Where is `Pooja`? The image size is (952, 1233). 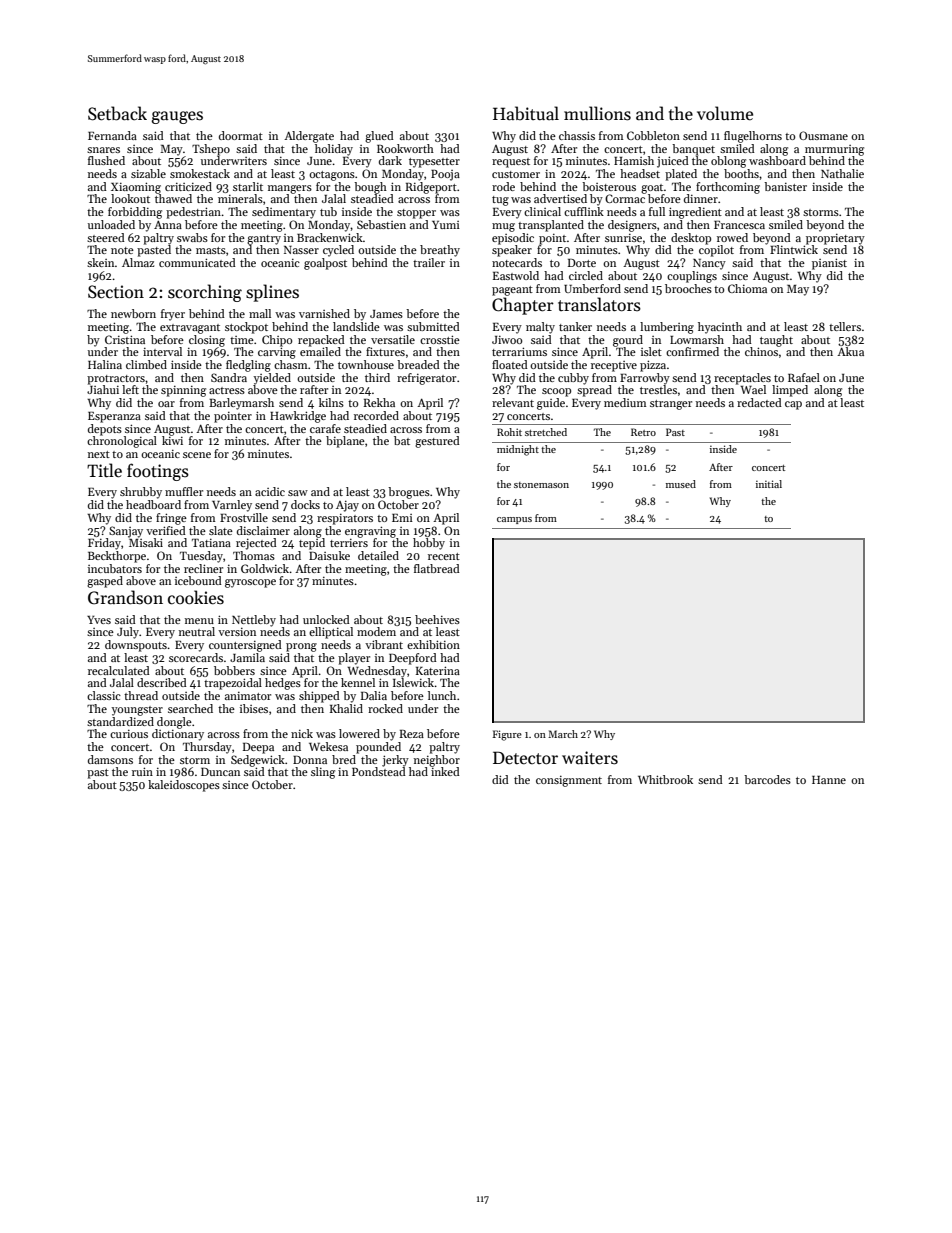 Pooja is located at coordinates (445, 175).
